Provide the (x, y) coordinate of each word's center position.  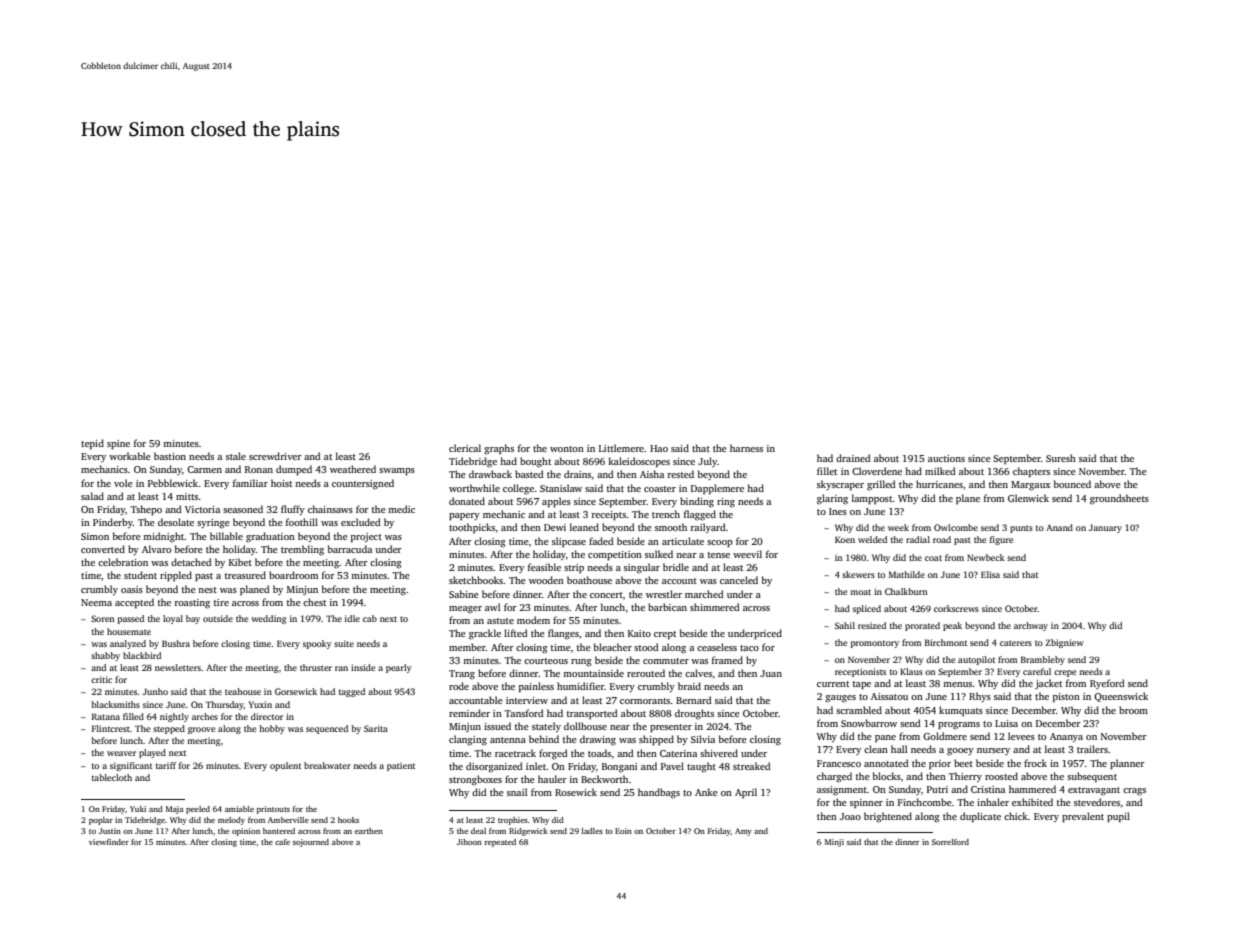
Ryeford (1107, 684)
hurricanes (939, 484)
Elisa (990, 574)
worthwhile (474, 488)
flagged (700, 515)
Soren (102, 618)
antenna (508, 740)
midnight (164, 537)
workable (130, 456)
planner (1127, 764)
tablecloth (112, 777)
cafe (282, 842)
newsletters (178, 667)
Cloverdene (877, 471)
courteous (546, 661)
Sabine (464, 594)
